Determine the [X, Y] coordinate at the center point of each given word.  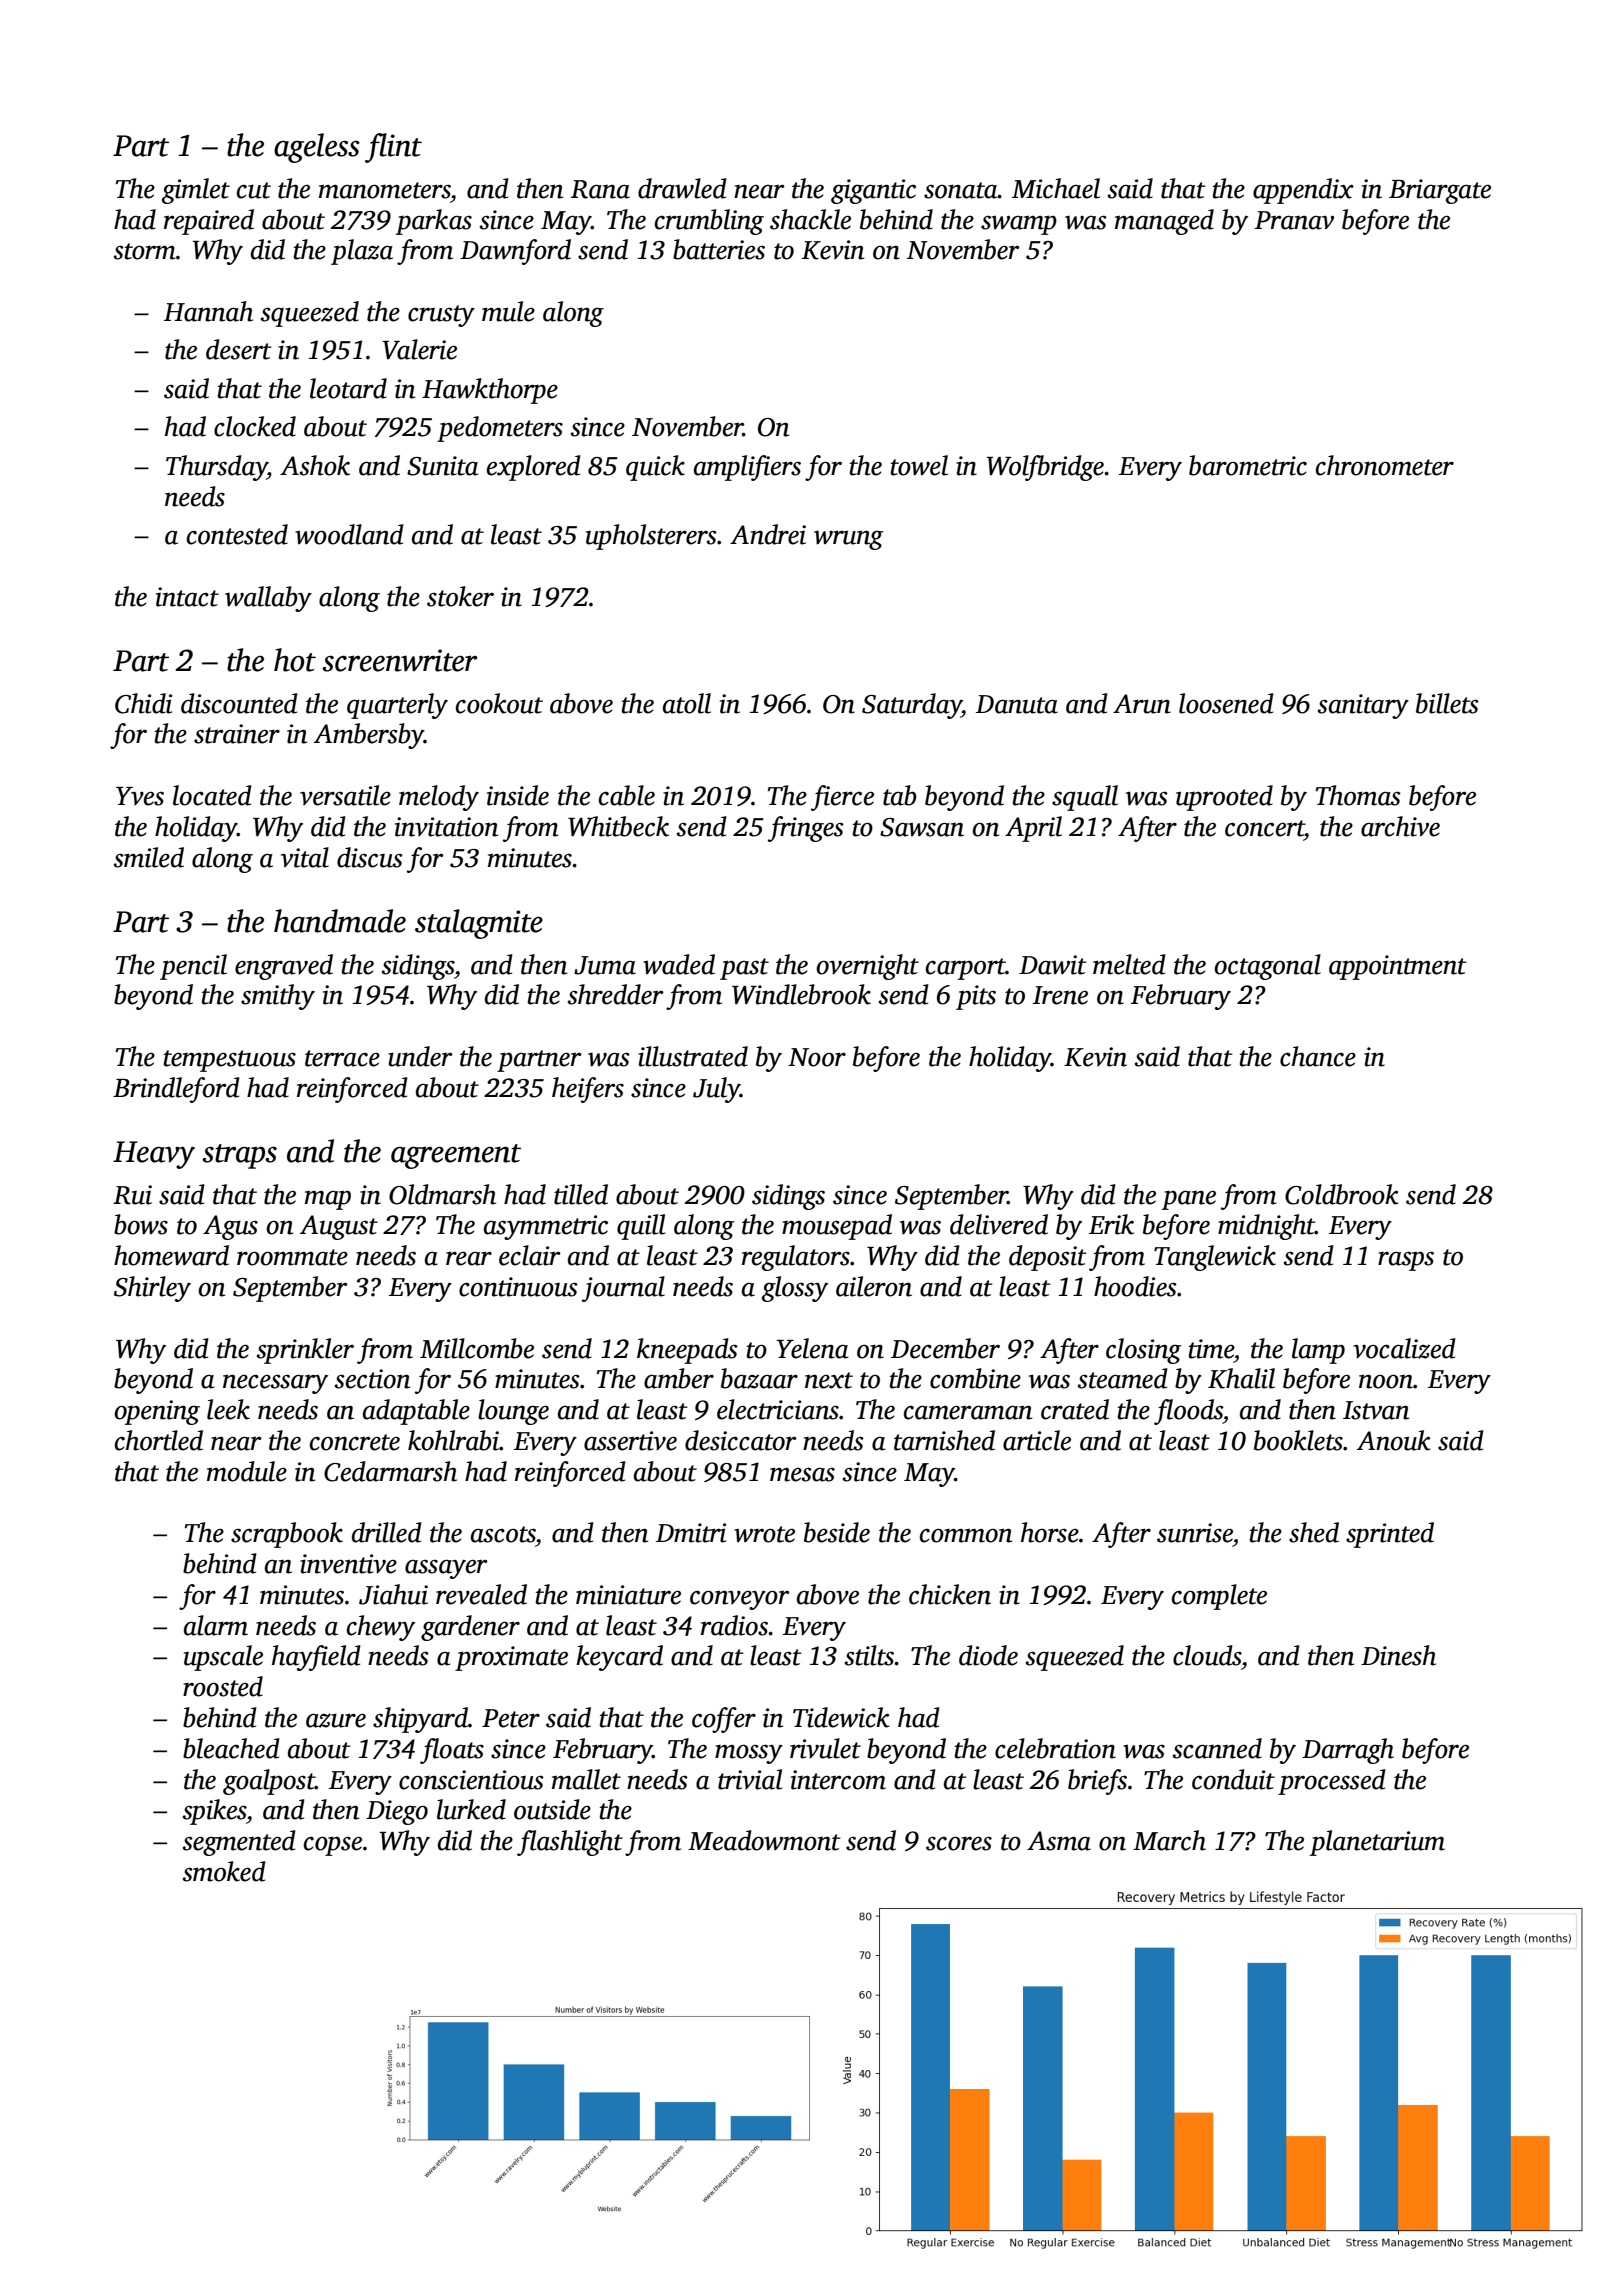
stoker [460, 596]
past [744, 969]
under [420, 1056]
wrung [848, 540]
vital [305, 857]
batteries [719, 249]
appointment [1398, 967]
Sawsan [922, 827]
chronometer [1385, 465]
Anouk [1394, 1440]
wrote [764, 1534]
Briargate [1440, 191]
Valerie [420, 349]
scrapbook [287, 1535]
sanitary [1363, 706]
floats [452, 1751]
